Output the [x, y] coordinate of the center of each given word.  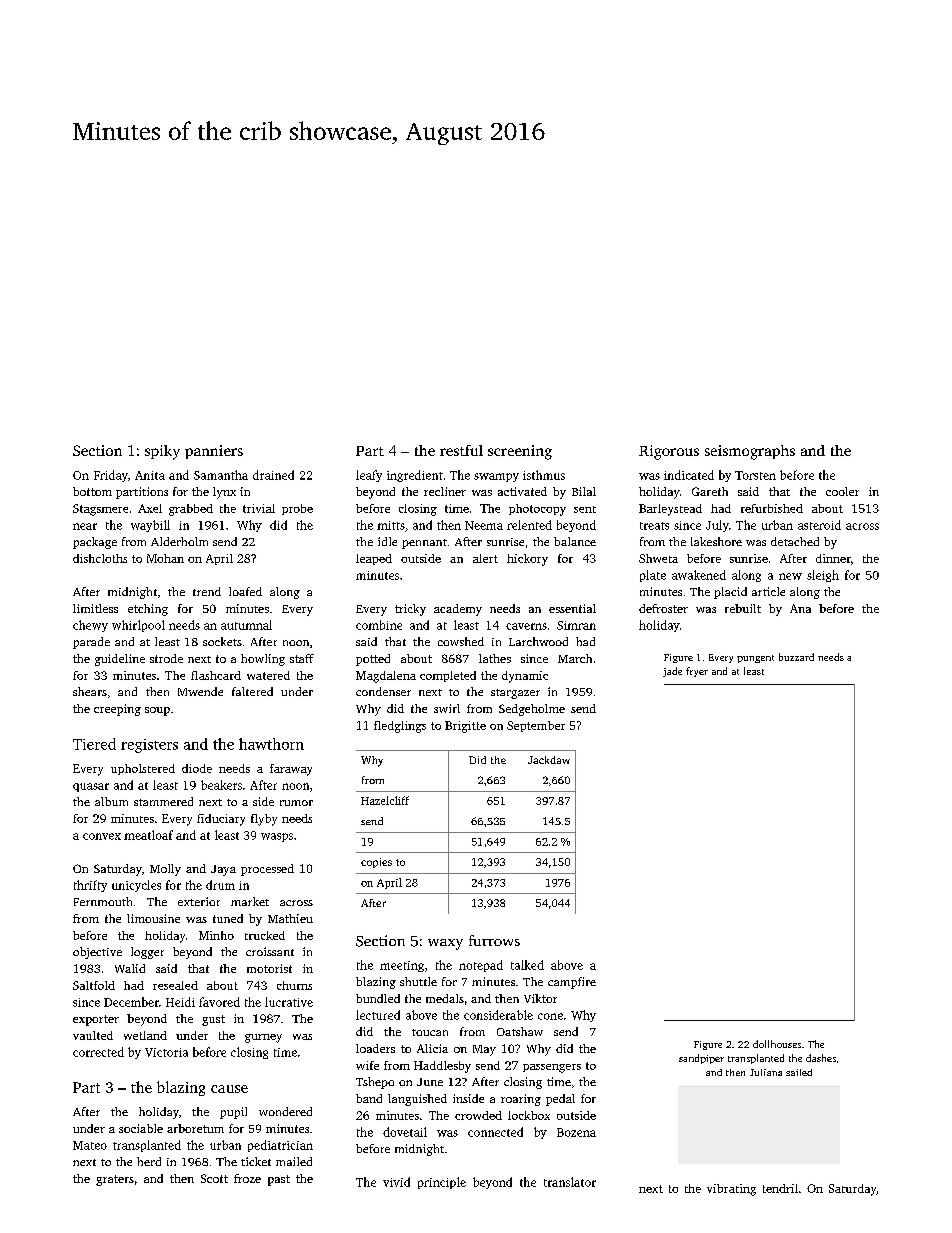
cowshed [461, 641]
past [279, 1180]
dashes [821, 1058]
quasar [91, 787]
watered [268, 675]
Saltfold [94, 985]
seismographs [750, 452]
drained [273, 475]
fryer [697, 672]
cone [550, 1016]
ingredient [415, 476]
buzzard [796, 657]
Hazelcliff [385, 800]
